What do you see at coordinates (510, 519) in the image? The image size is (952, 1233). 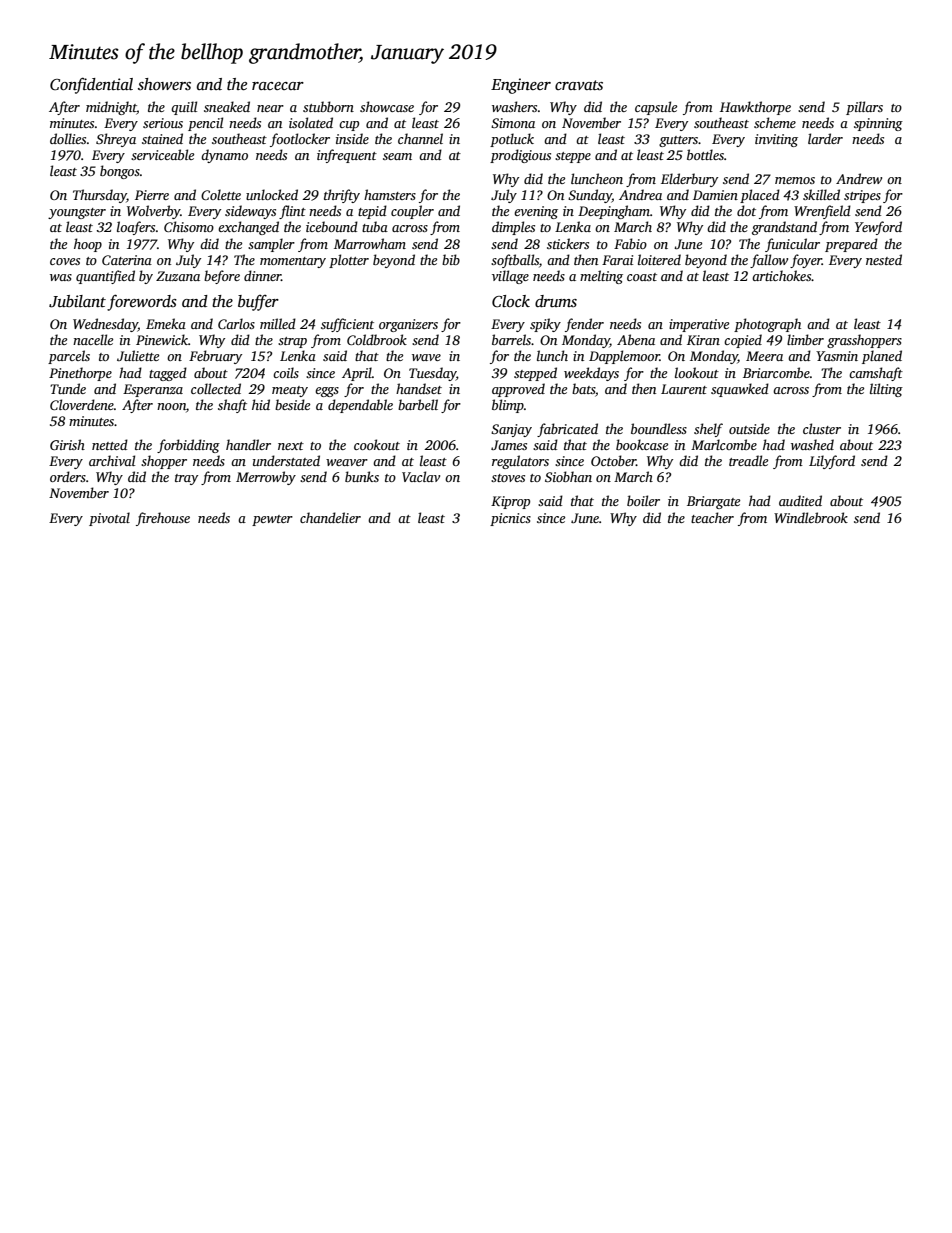 I see `picnics` at bounding box center [510, 519].
